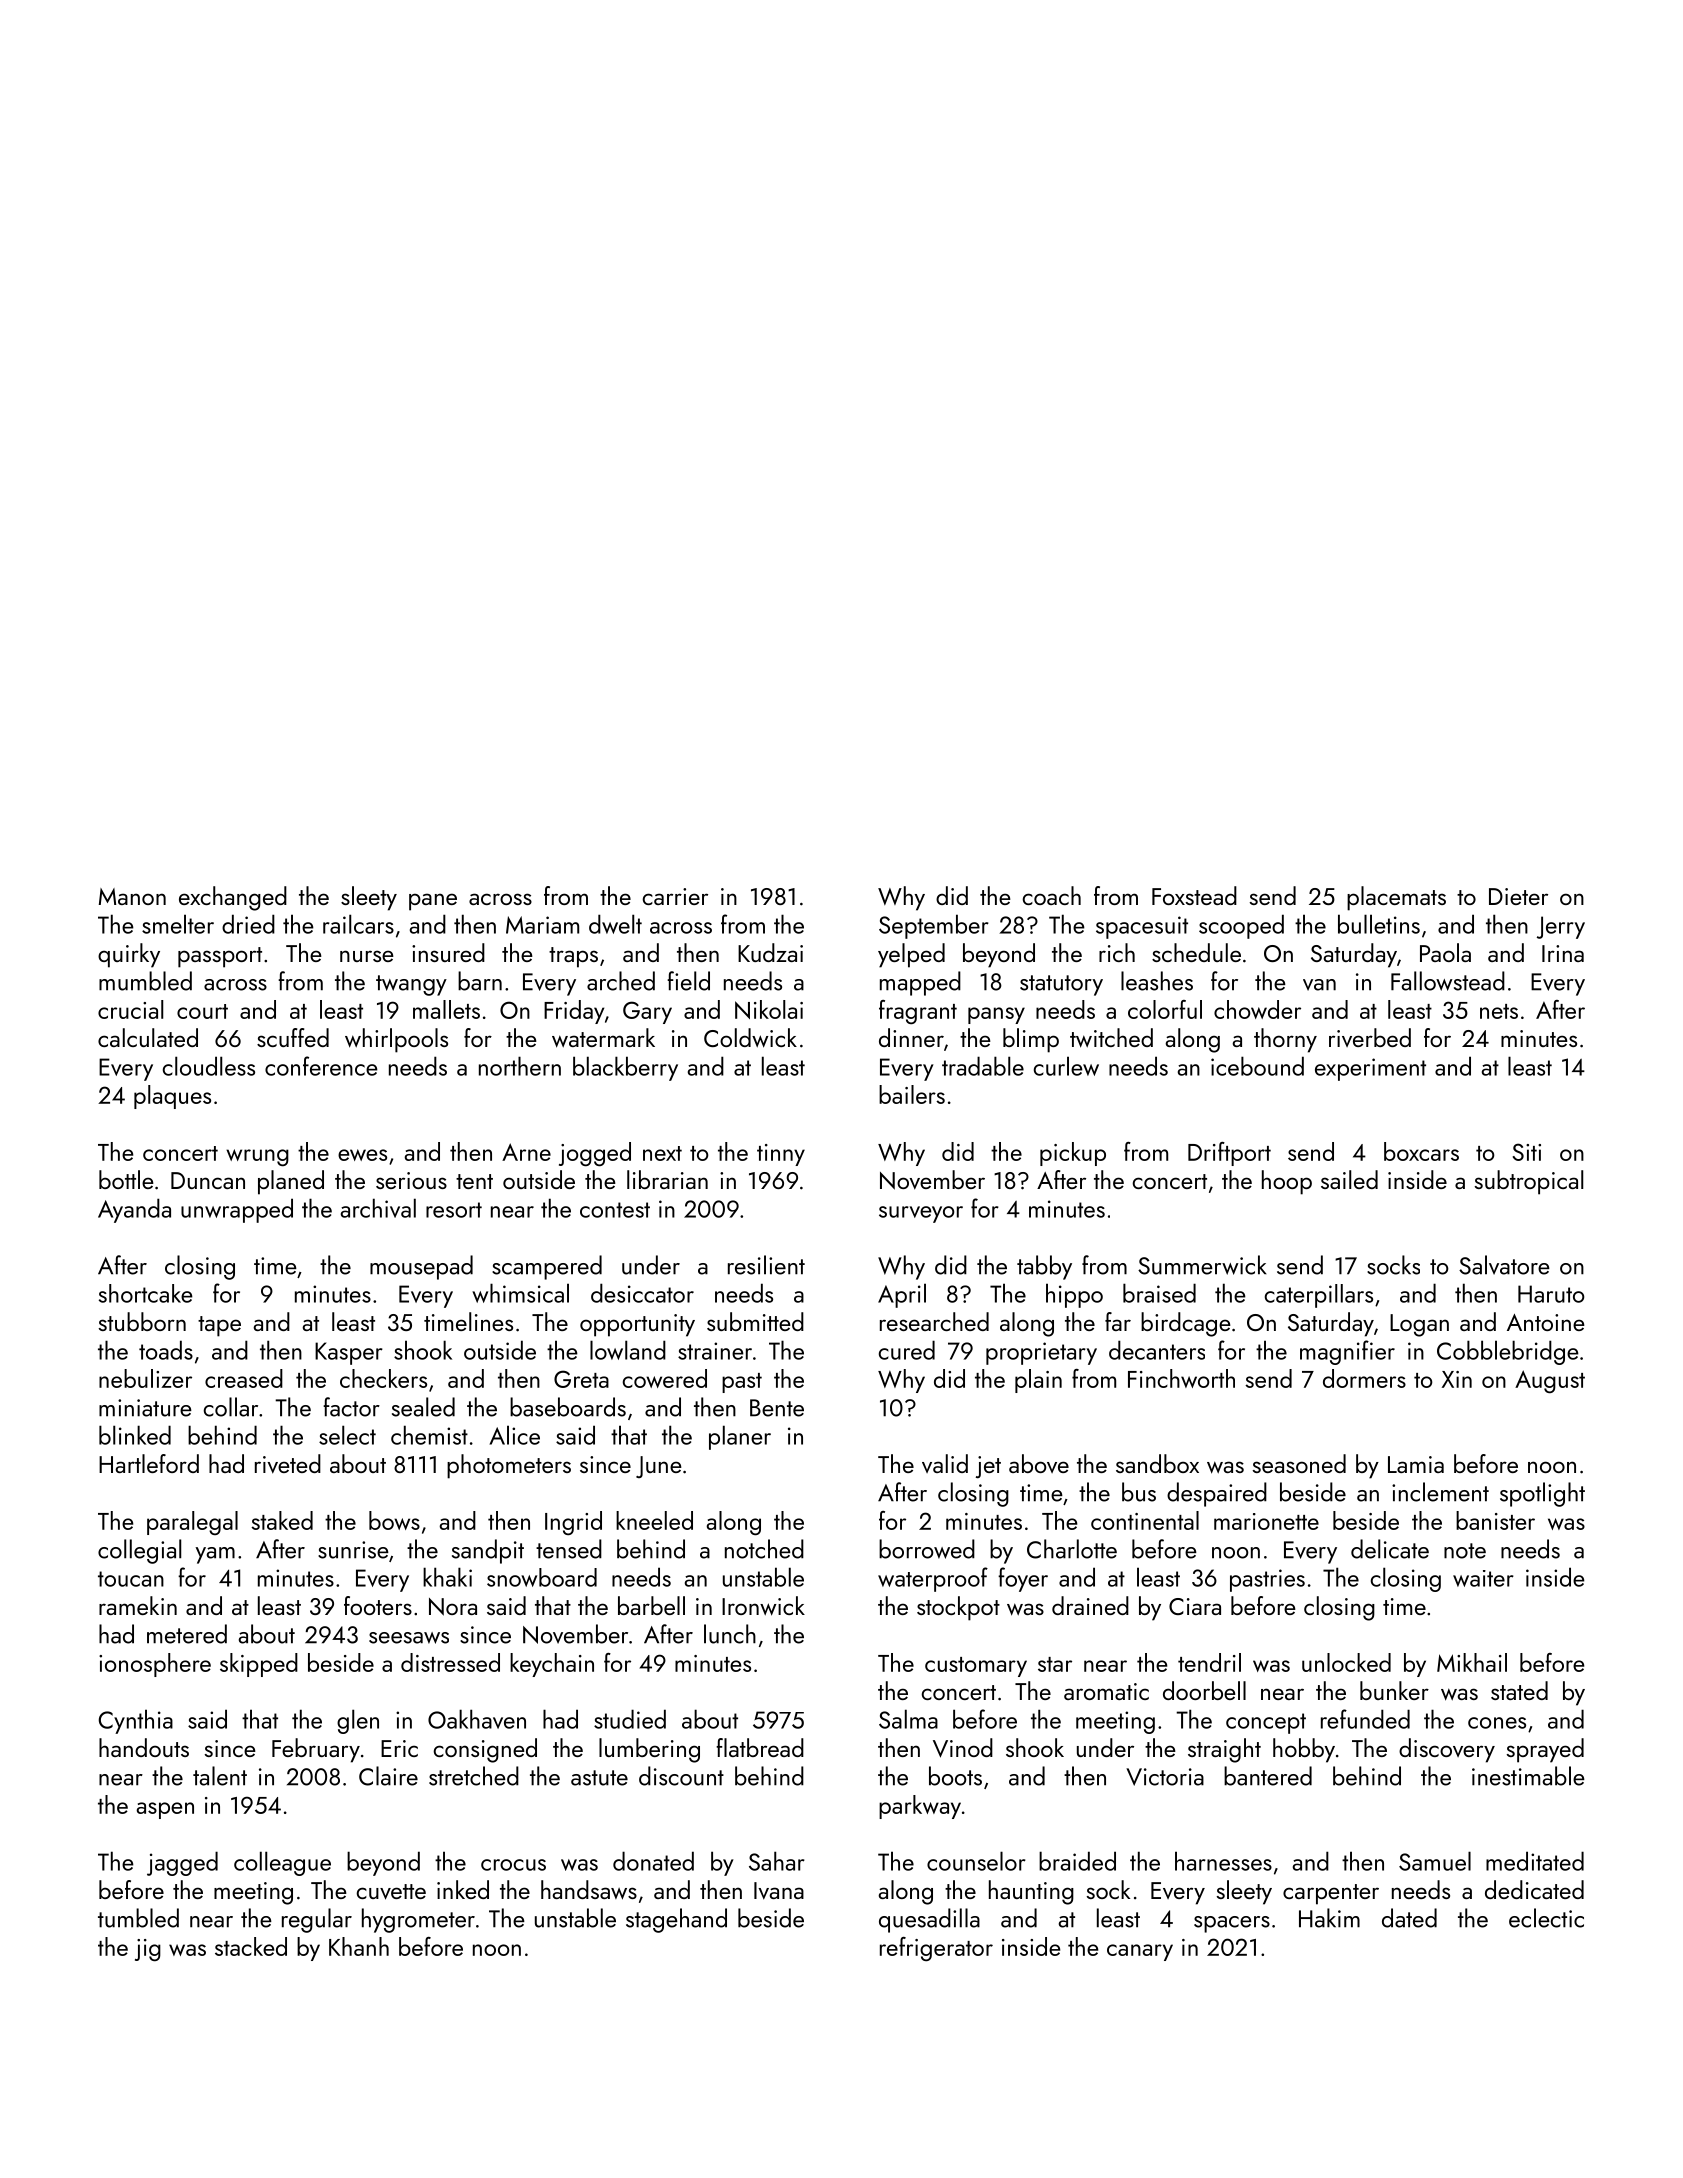 The width and height of the image is (1683, 2178). What do you see at coordinates (155, 1665) in the image?
I see `ionosphere` at bounding box center [155, 1665].
